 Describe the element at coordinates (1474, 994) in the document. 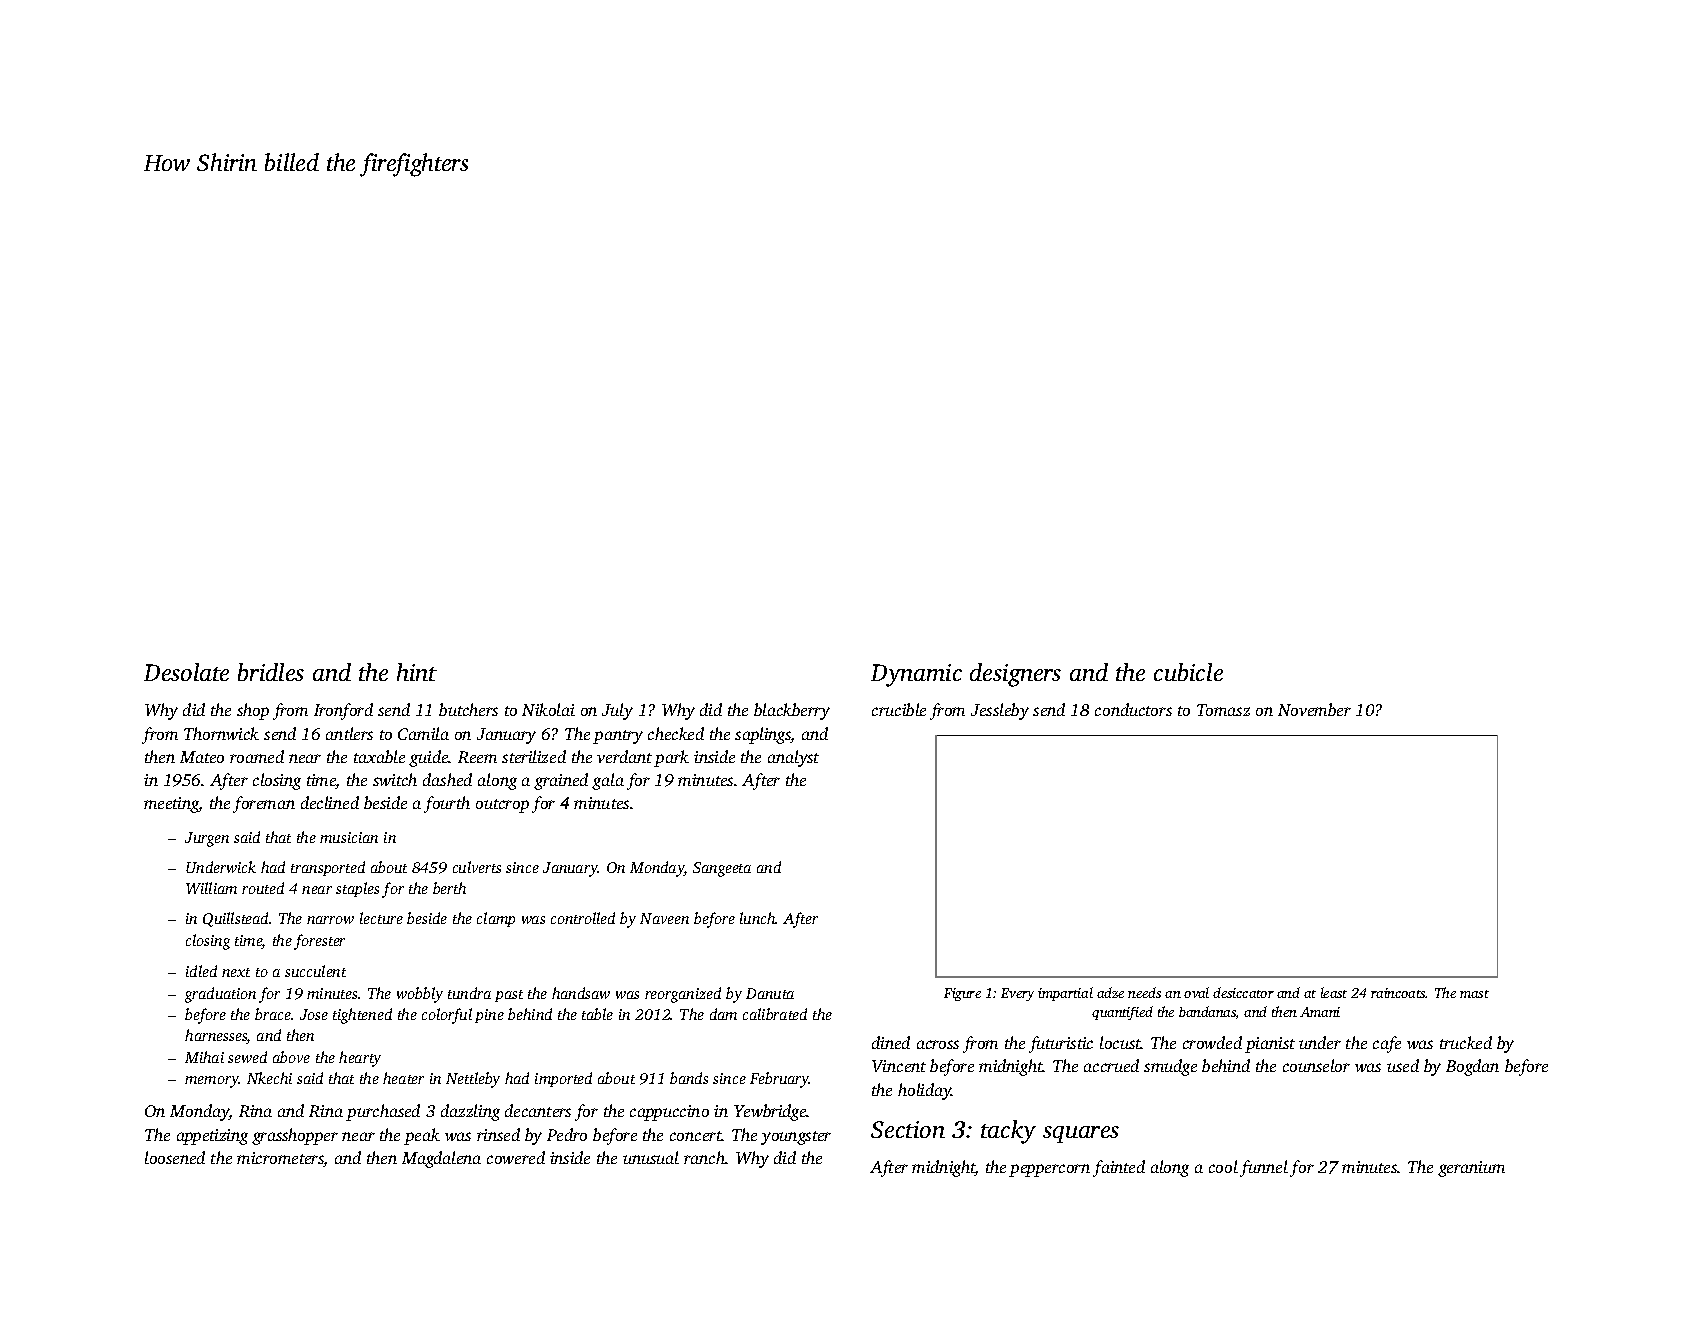

I see `mast` at that location.
